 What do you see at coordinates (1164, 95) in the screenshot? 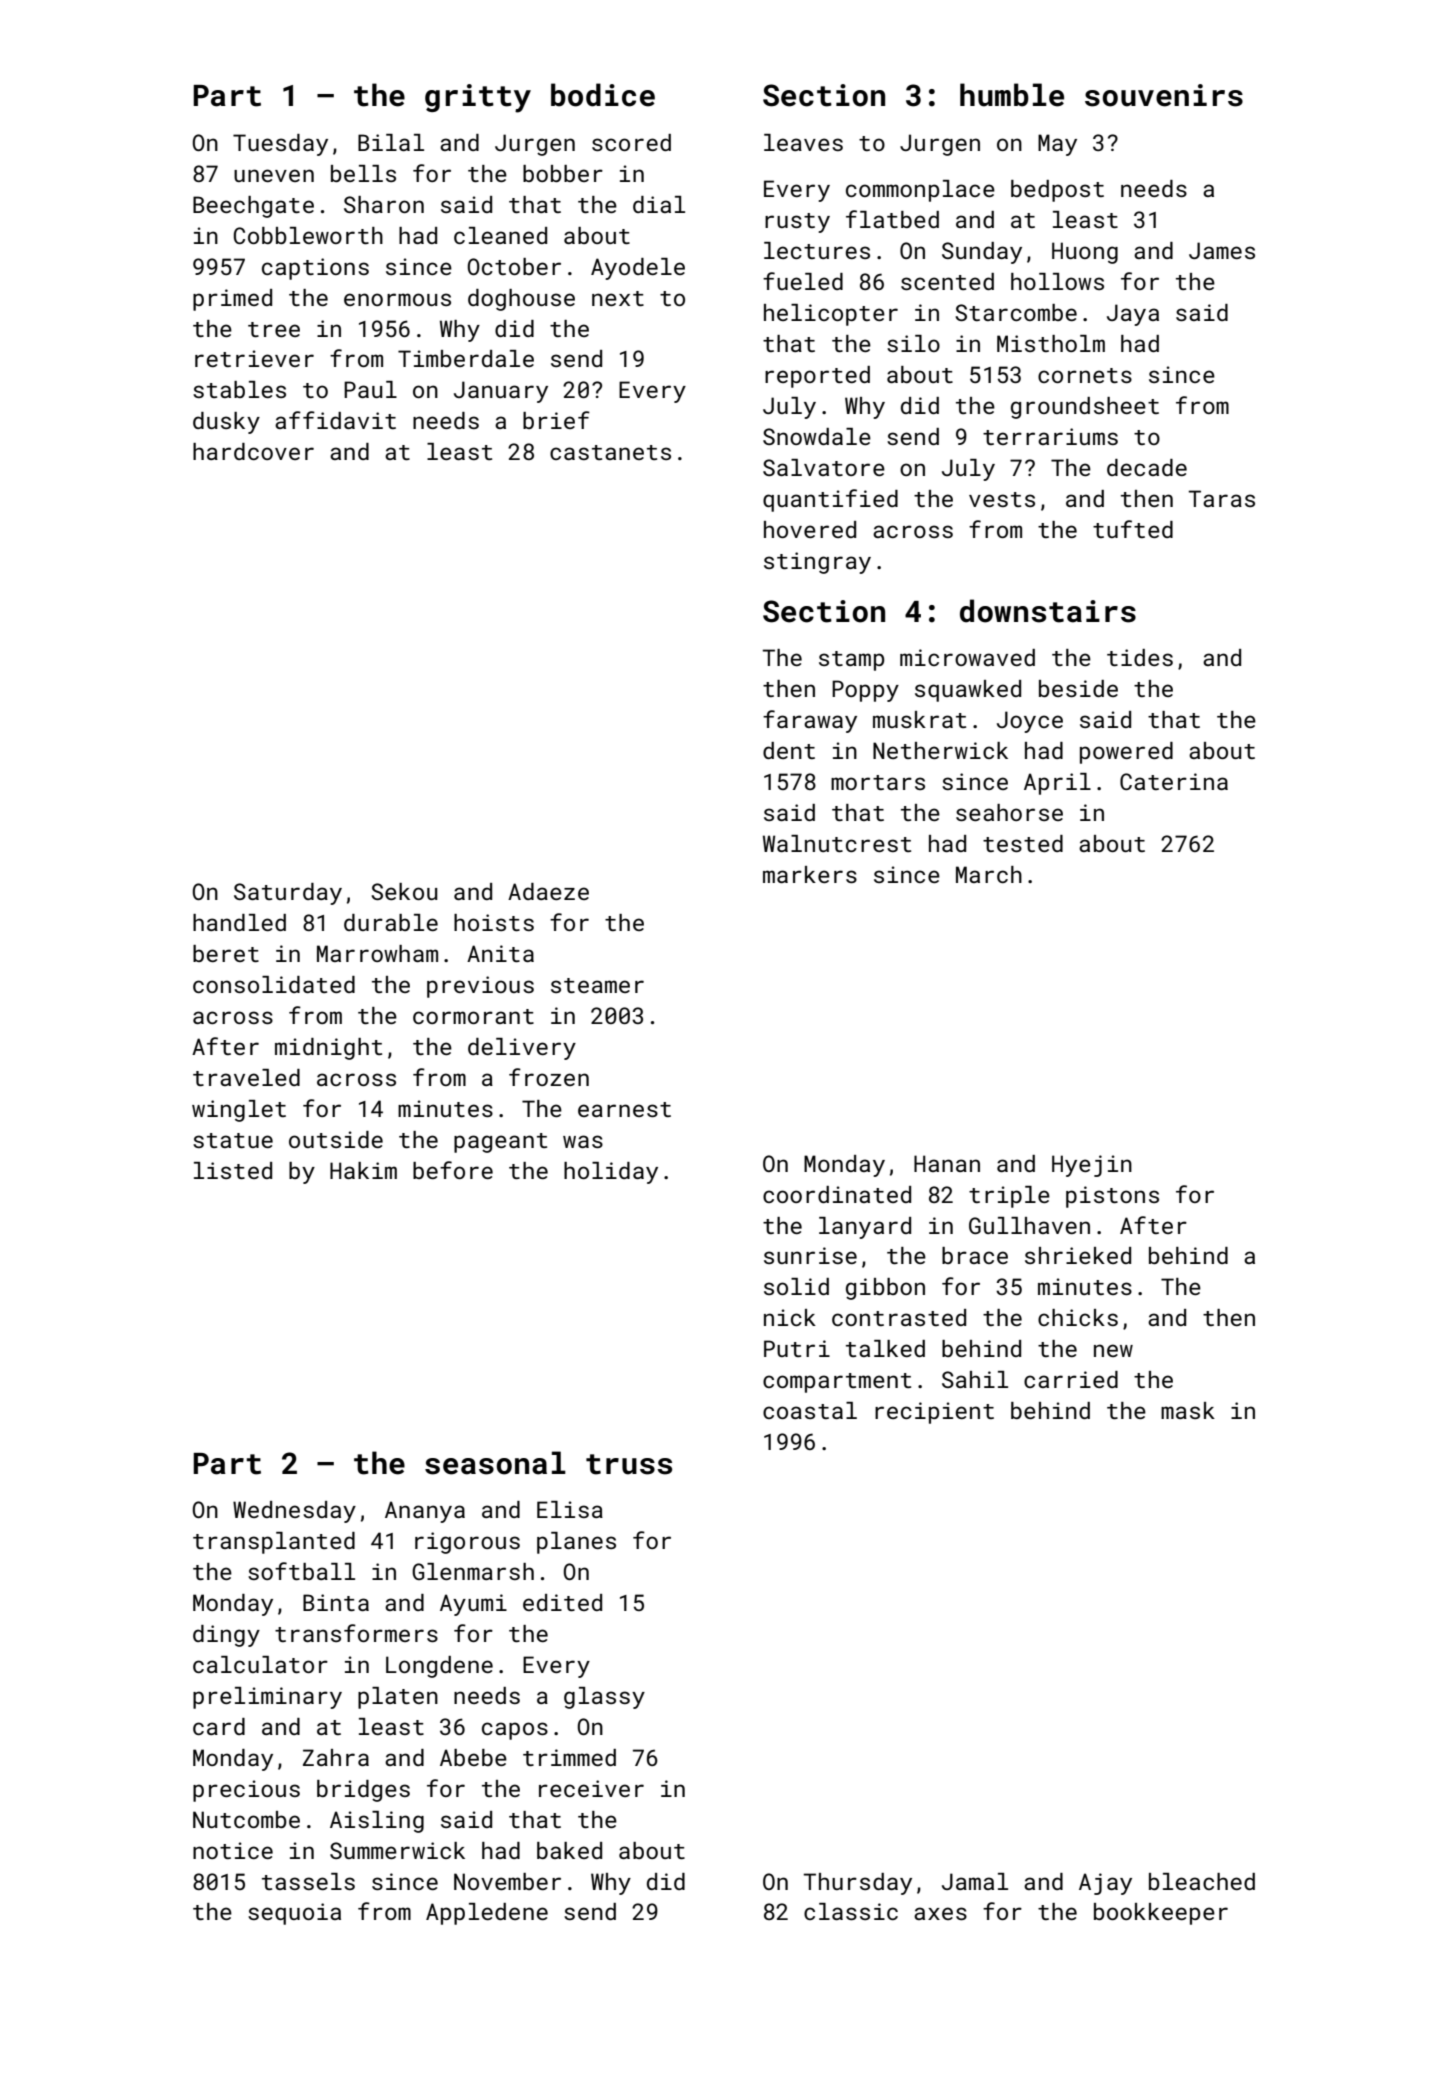
I see `souvenirs` at bounding box center [1164, 95].
